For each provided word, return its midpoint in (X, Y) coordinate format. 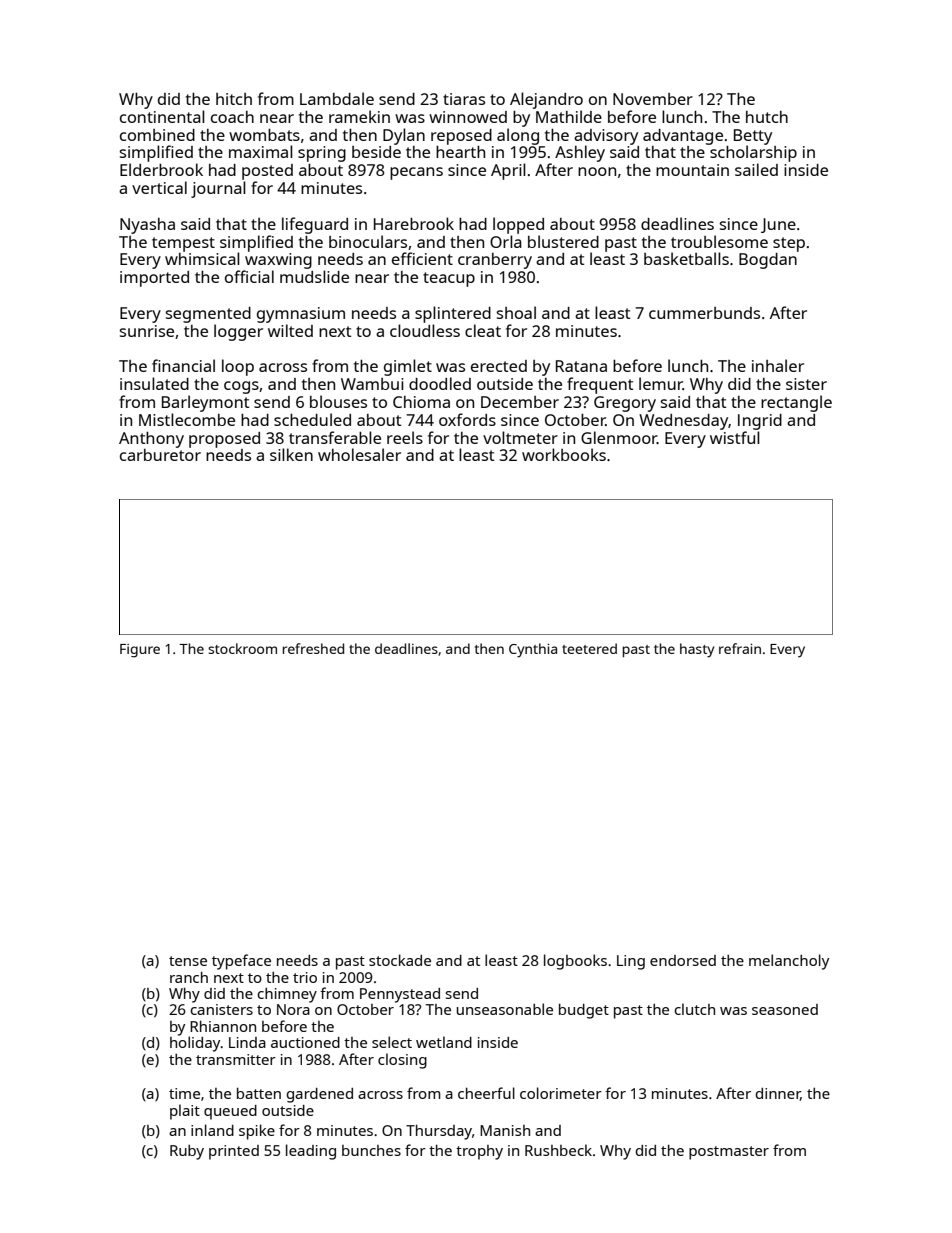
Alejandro (546, 100)
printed (234, 1152)
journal (218, 189)
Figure (140, 651)
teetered (589, 648)
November (653, 99)
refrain (740, 648)
